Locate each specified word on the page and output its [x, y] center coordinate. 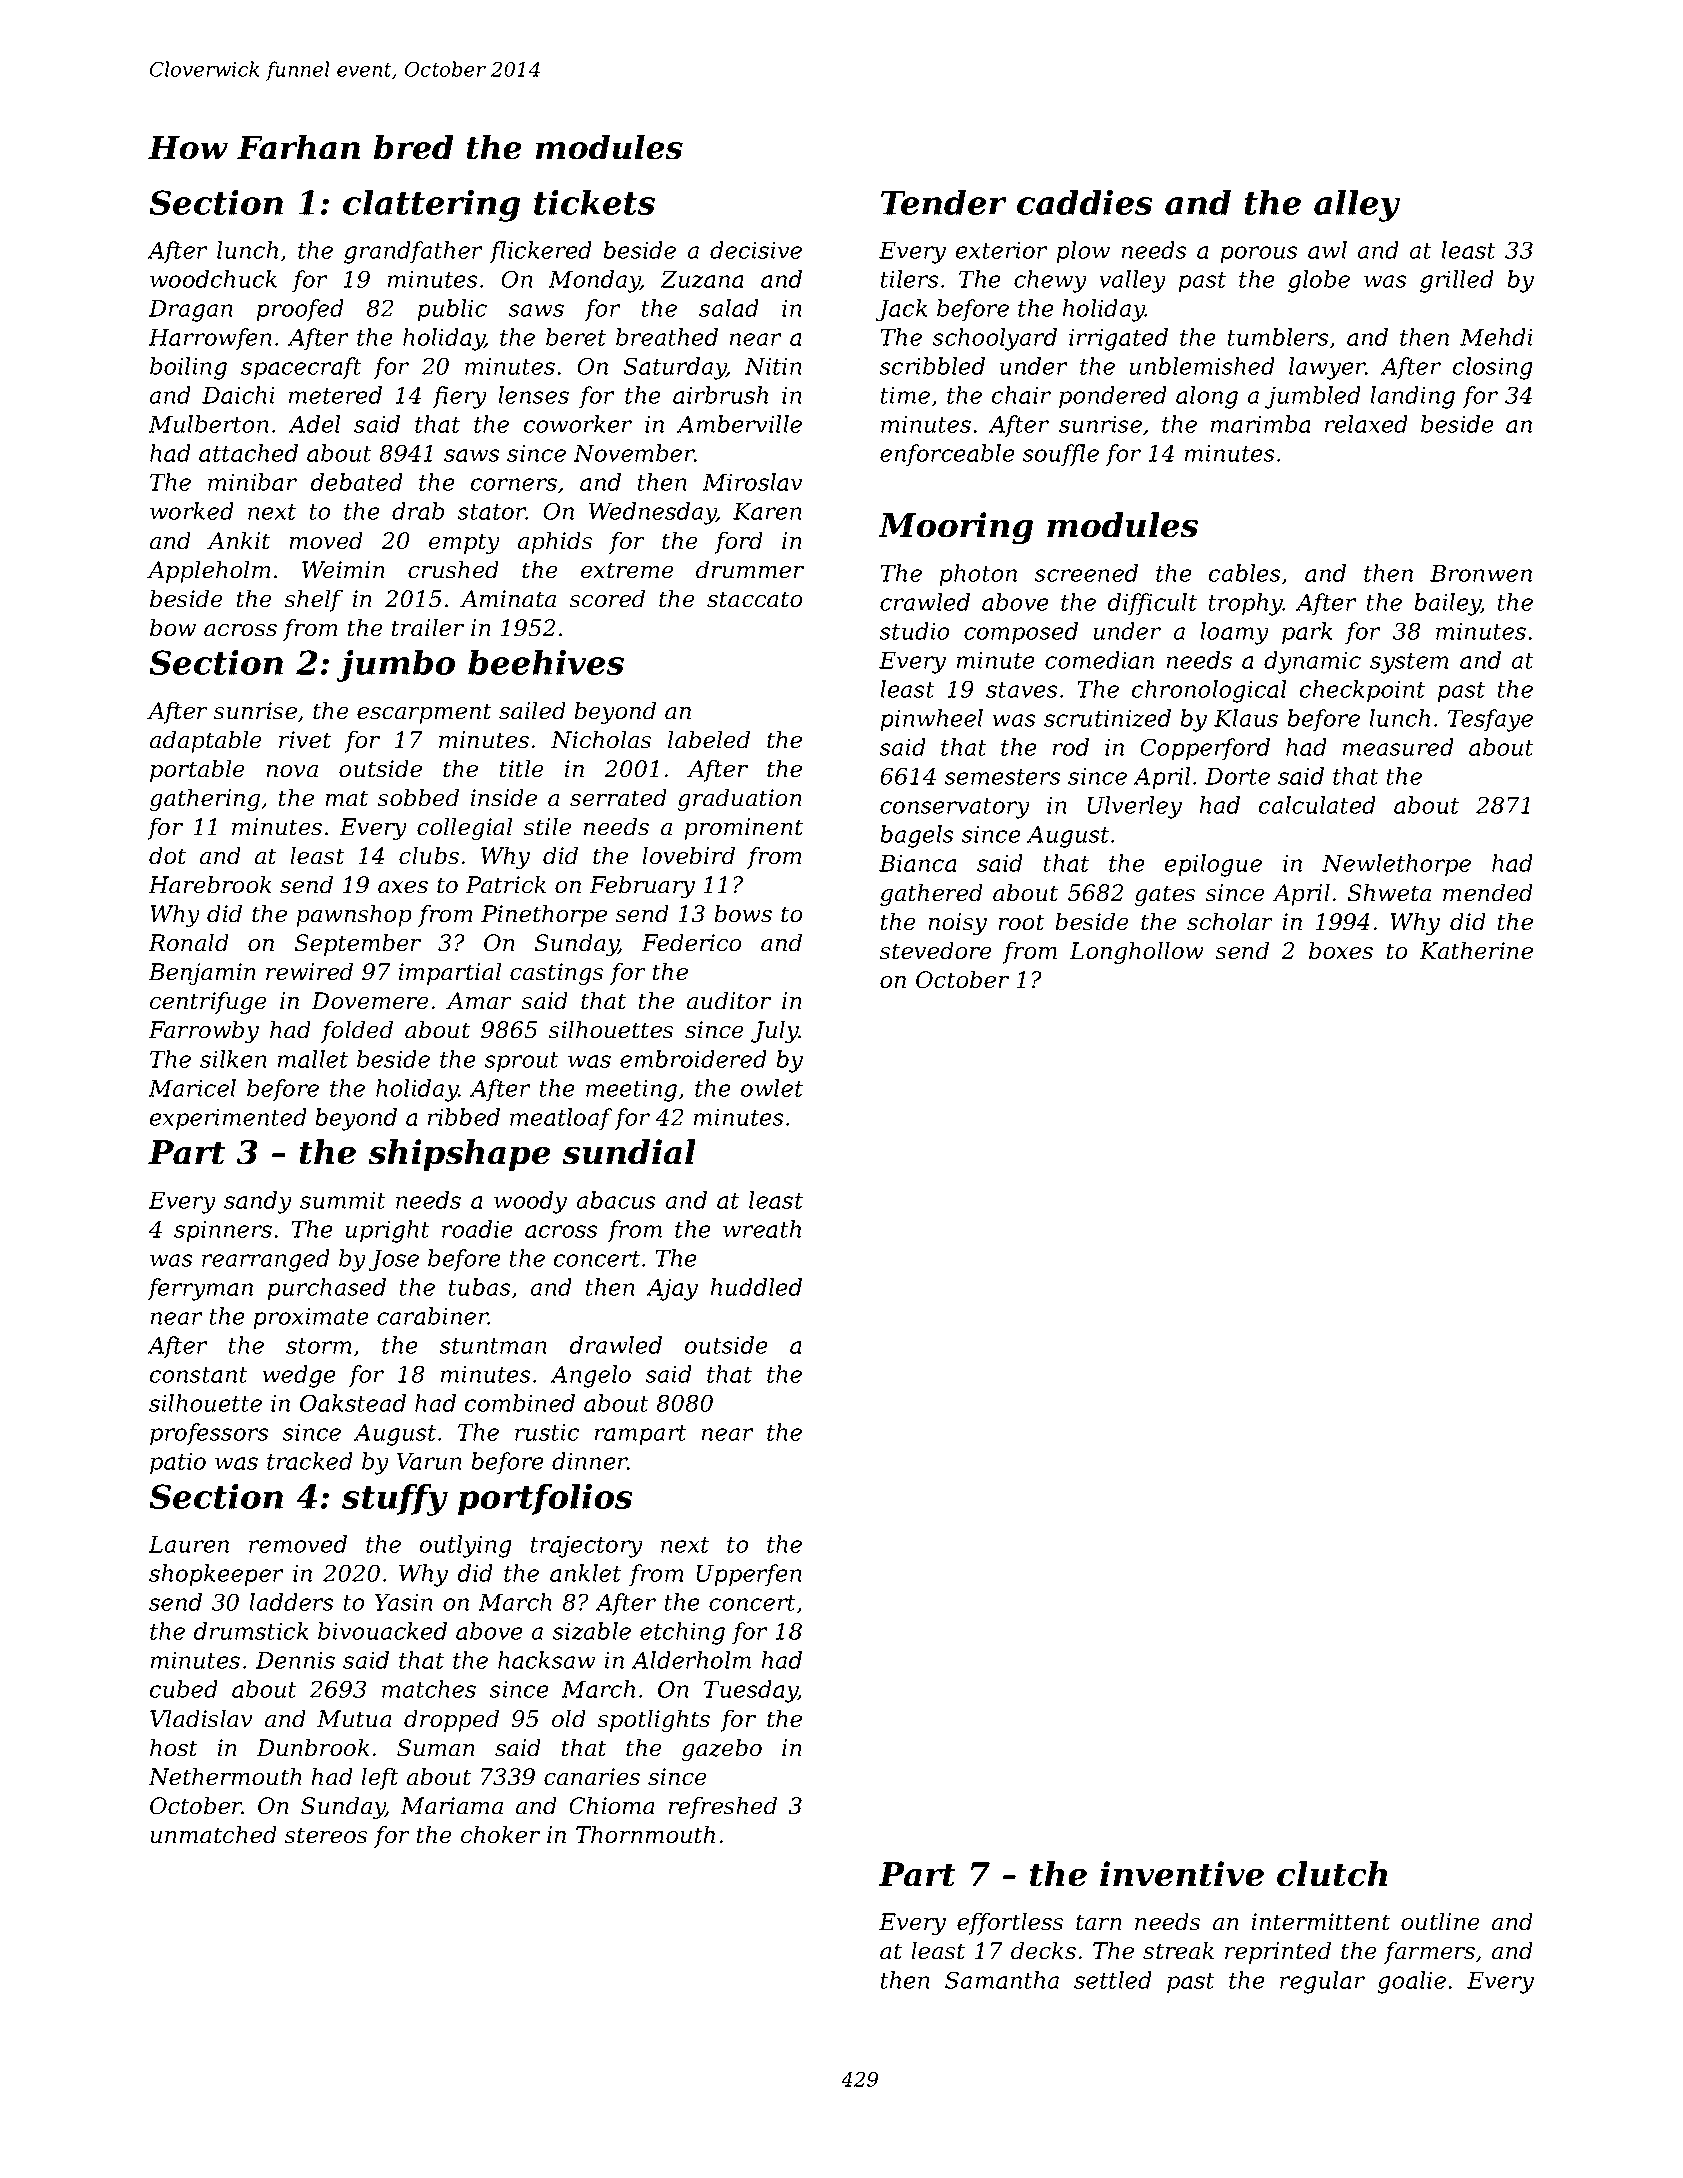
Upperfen [749, 1575]
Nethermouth [225, 1776]
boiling [188, 368]
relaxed [1366, 424]
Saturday [675, 368]
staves [1021, 690]
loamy [1234, 633]
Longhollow [1136, 952]
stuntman [493, 1346]
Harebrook [210, 884]
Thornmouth [645, 1834]
